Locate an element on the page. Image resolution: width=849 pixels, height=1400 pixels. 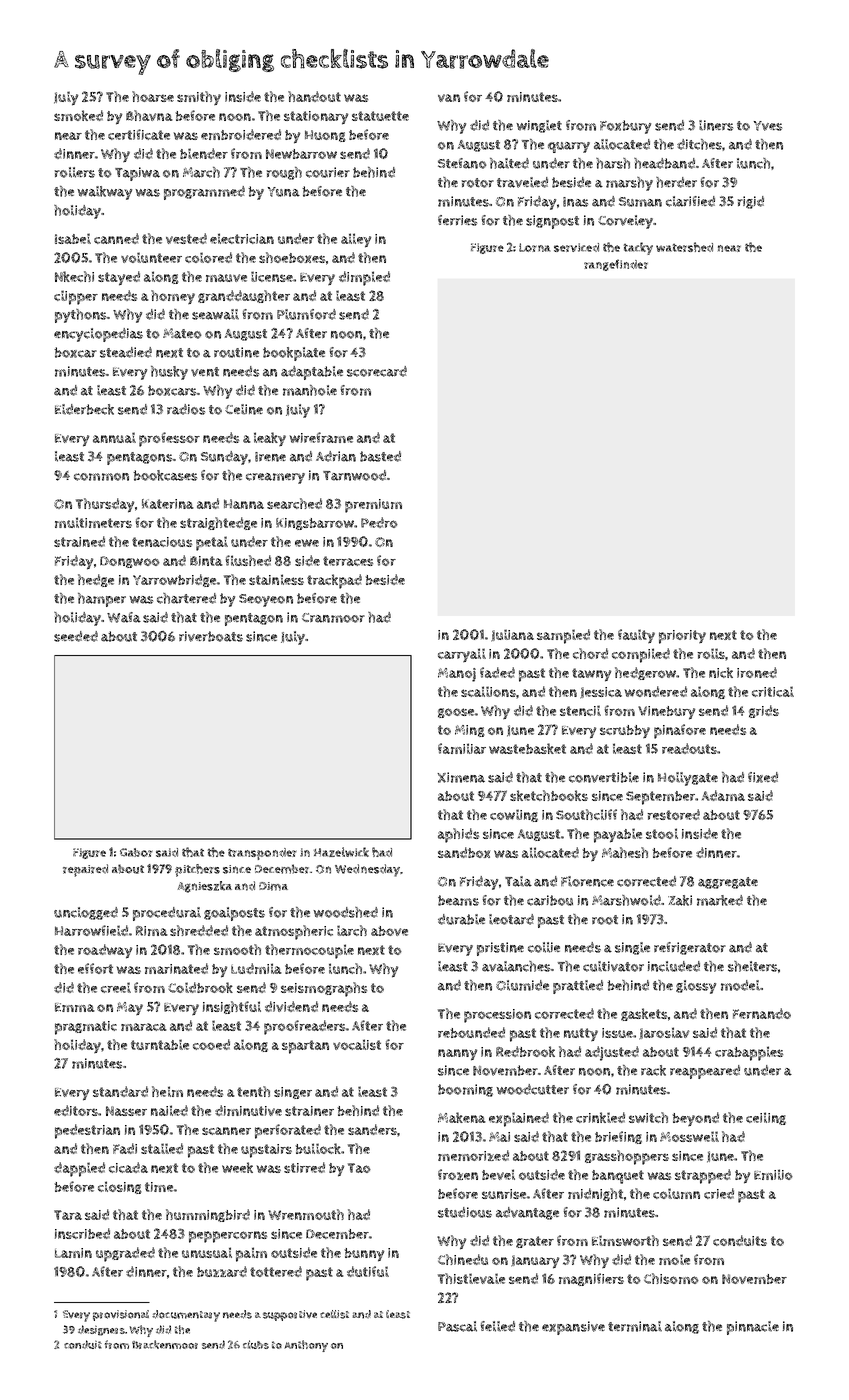
seismographs is located at coordinates (324, 989).
